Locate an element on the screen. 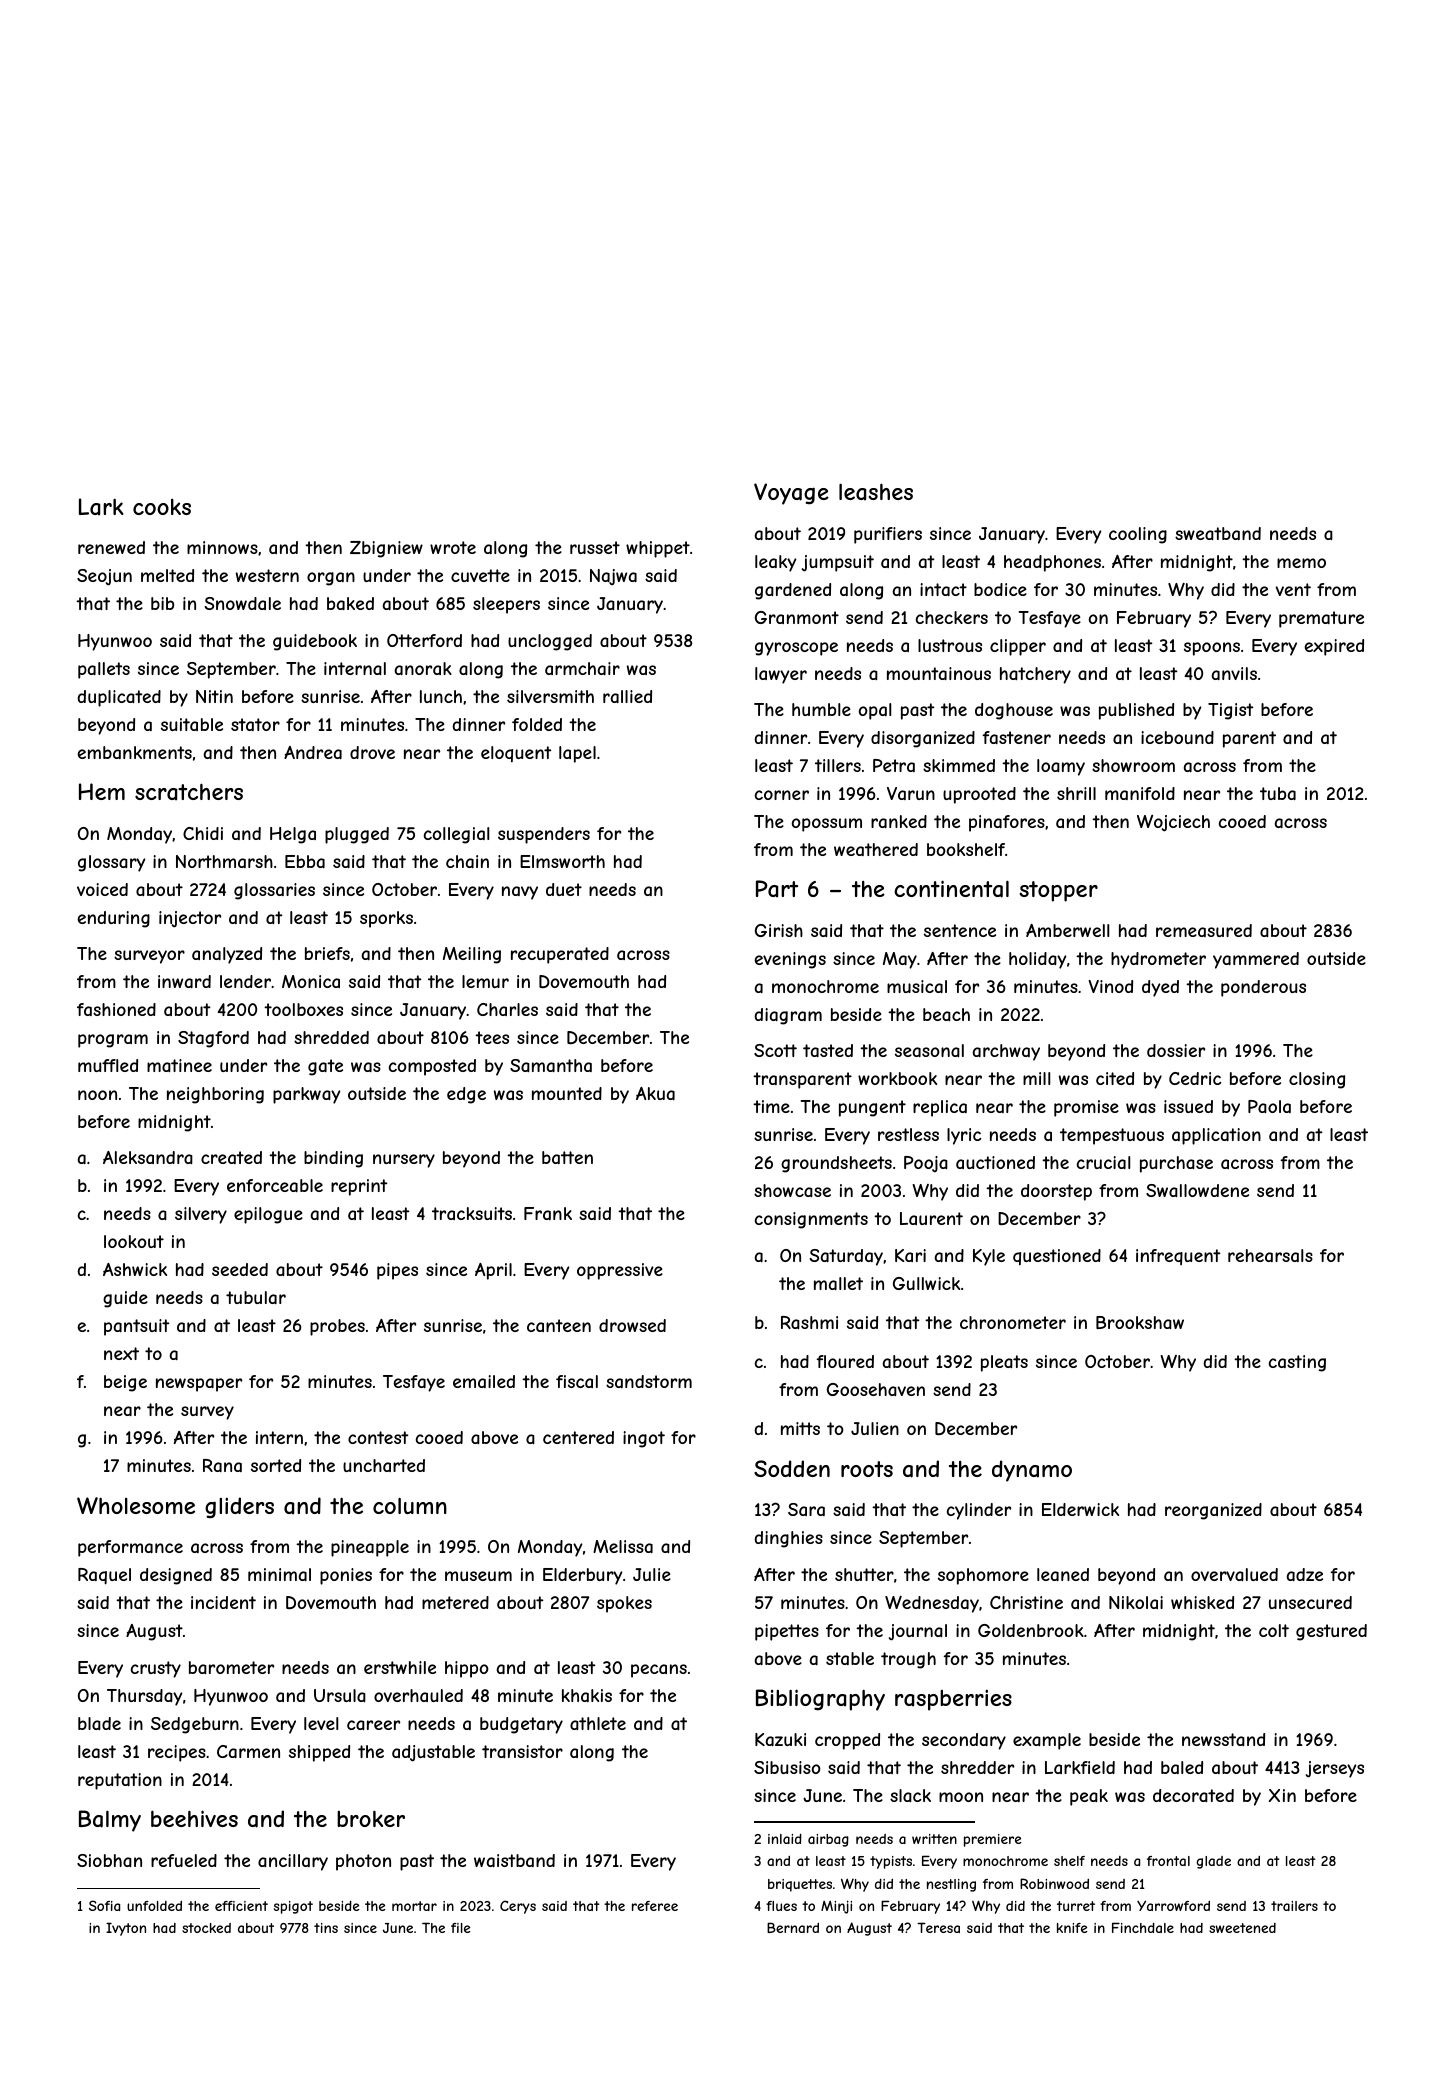 Image resolution: width=1450 pixels, height=2100 pixels. centered is located at coordinates (578, 1437).
